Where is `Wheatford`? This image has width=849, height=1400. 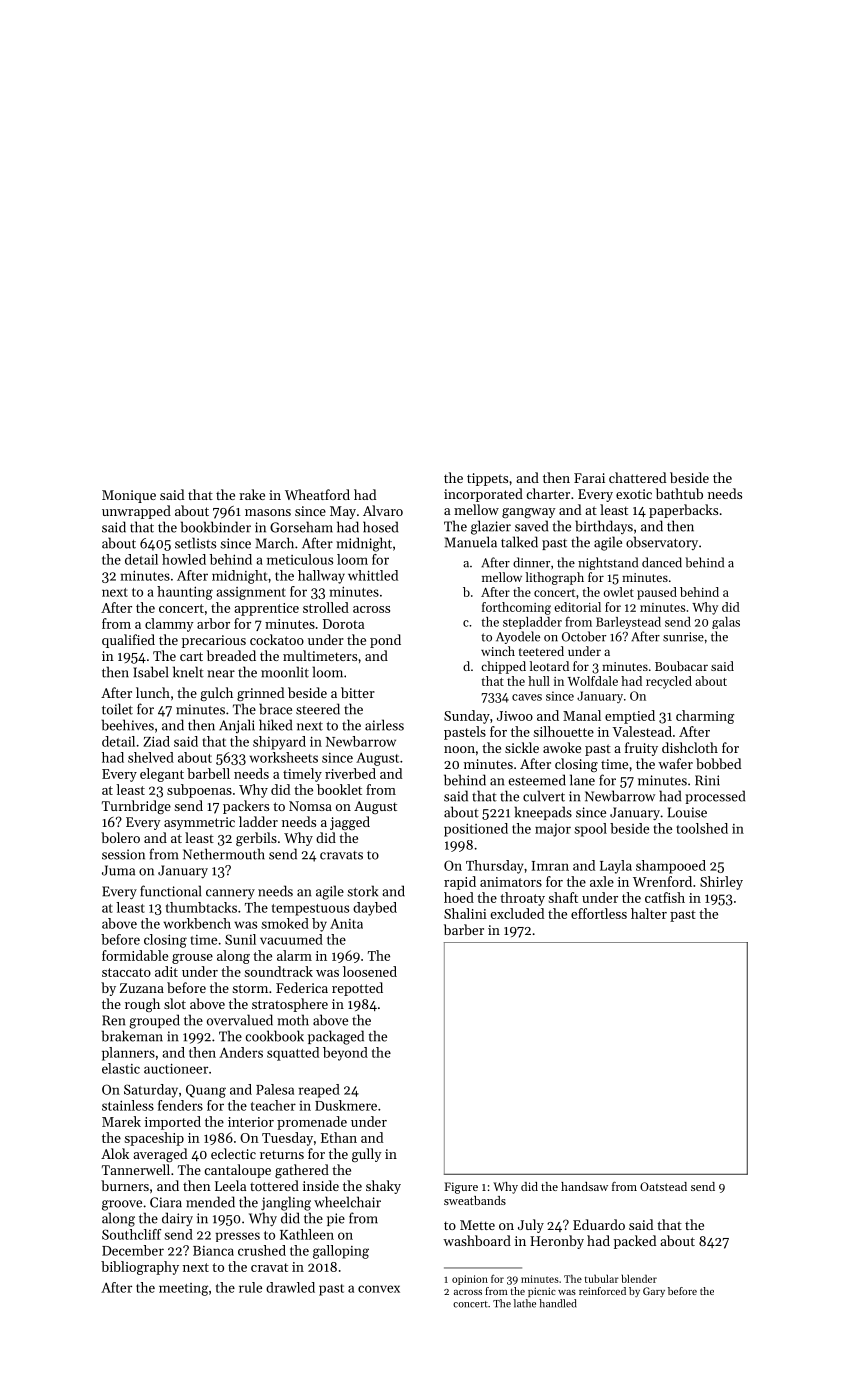
Wheatford is located at coordinates (317, 494).
